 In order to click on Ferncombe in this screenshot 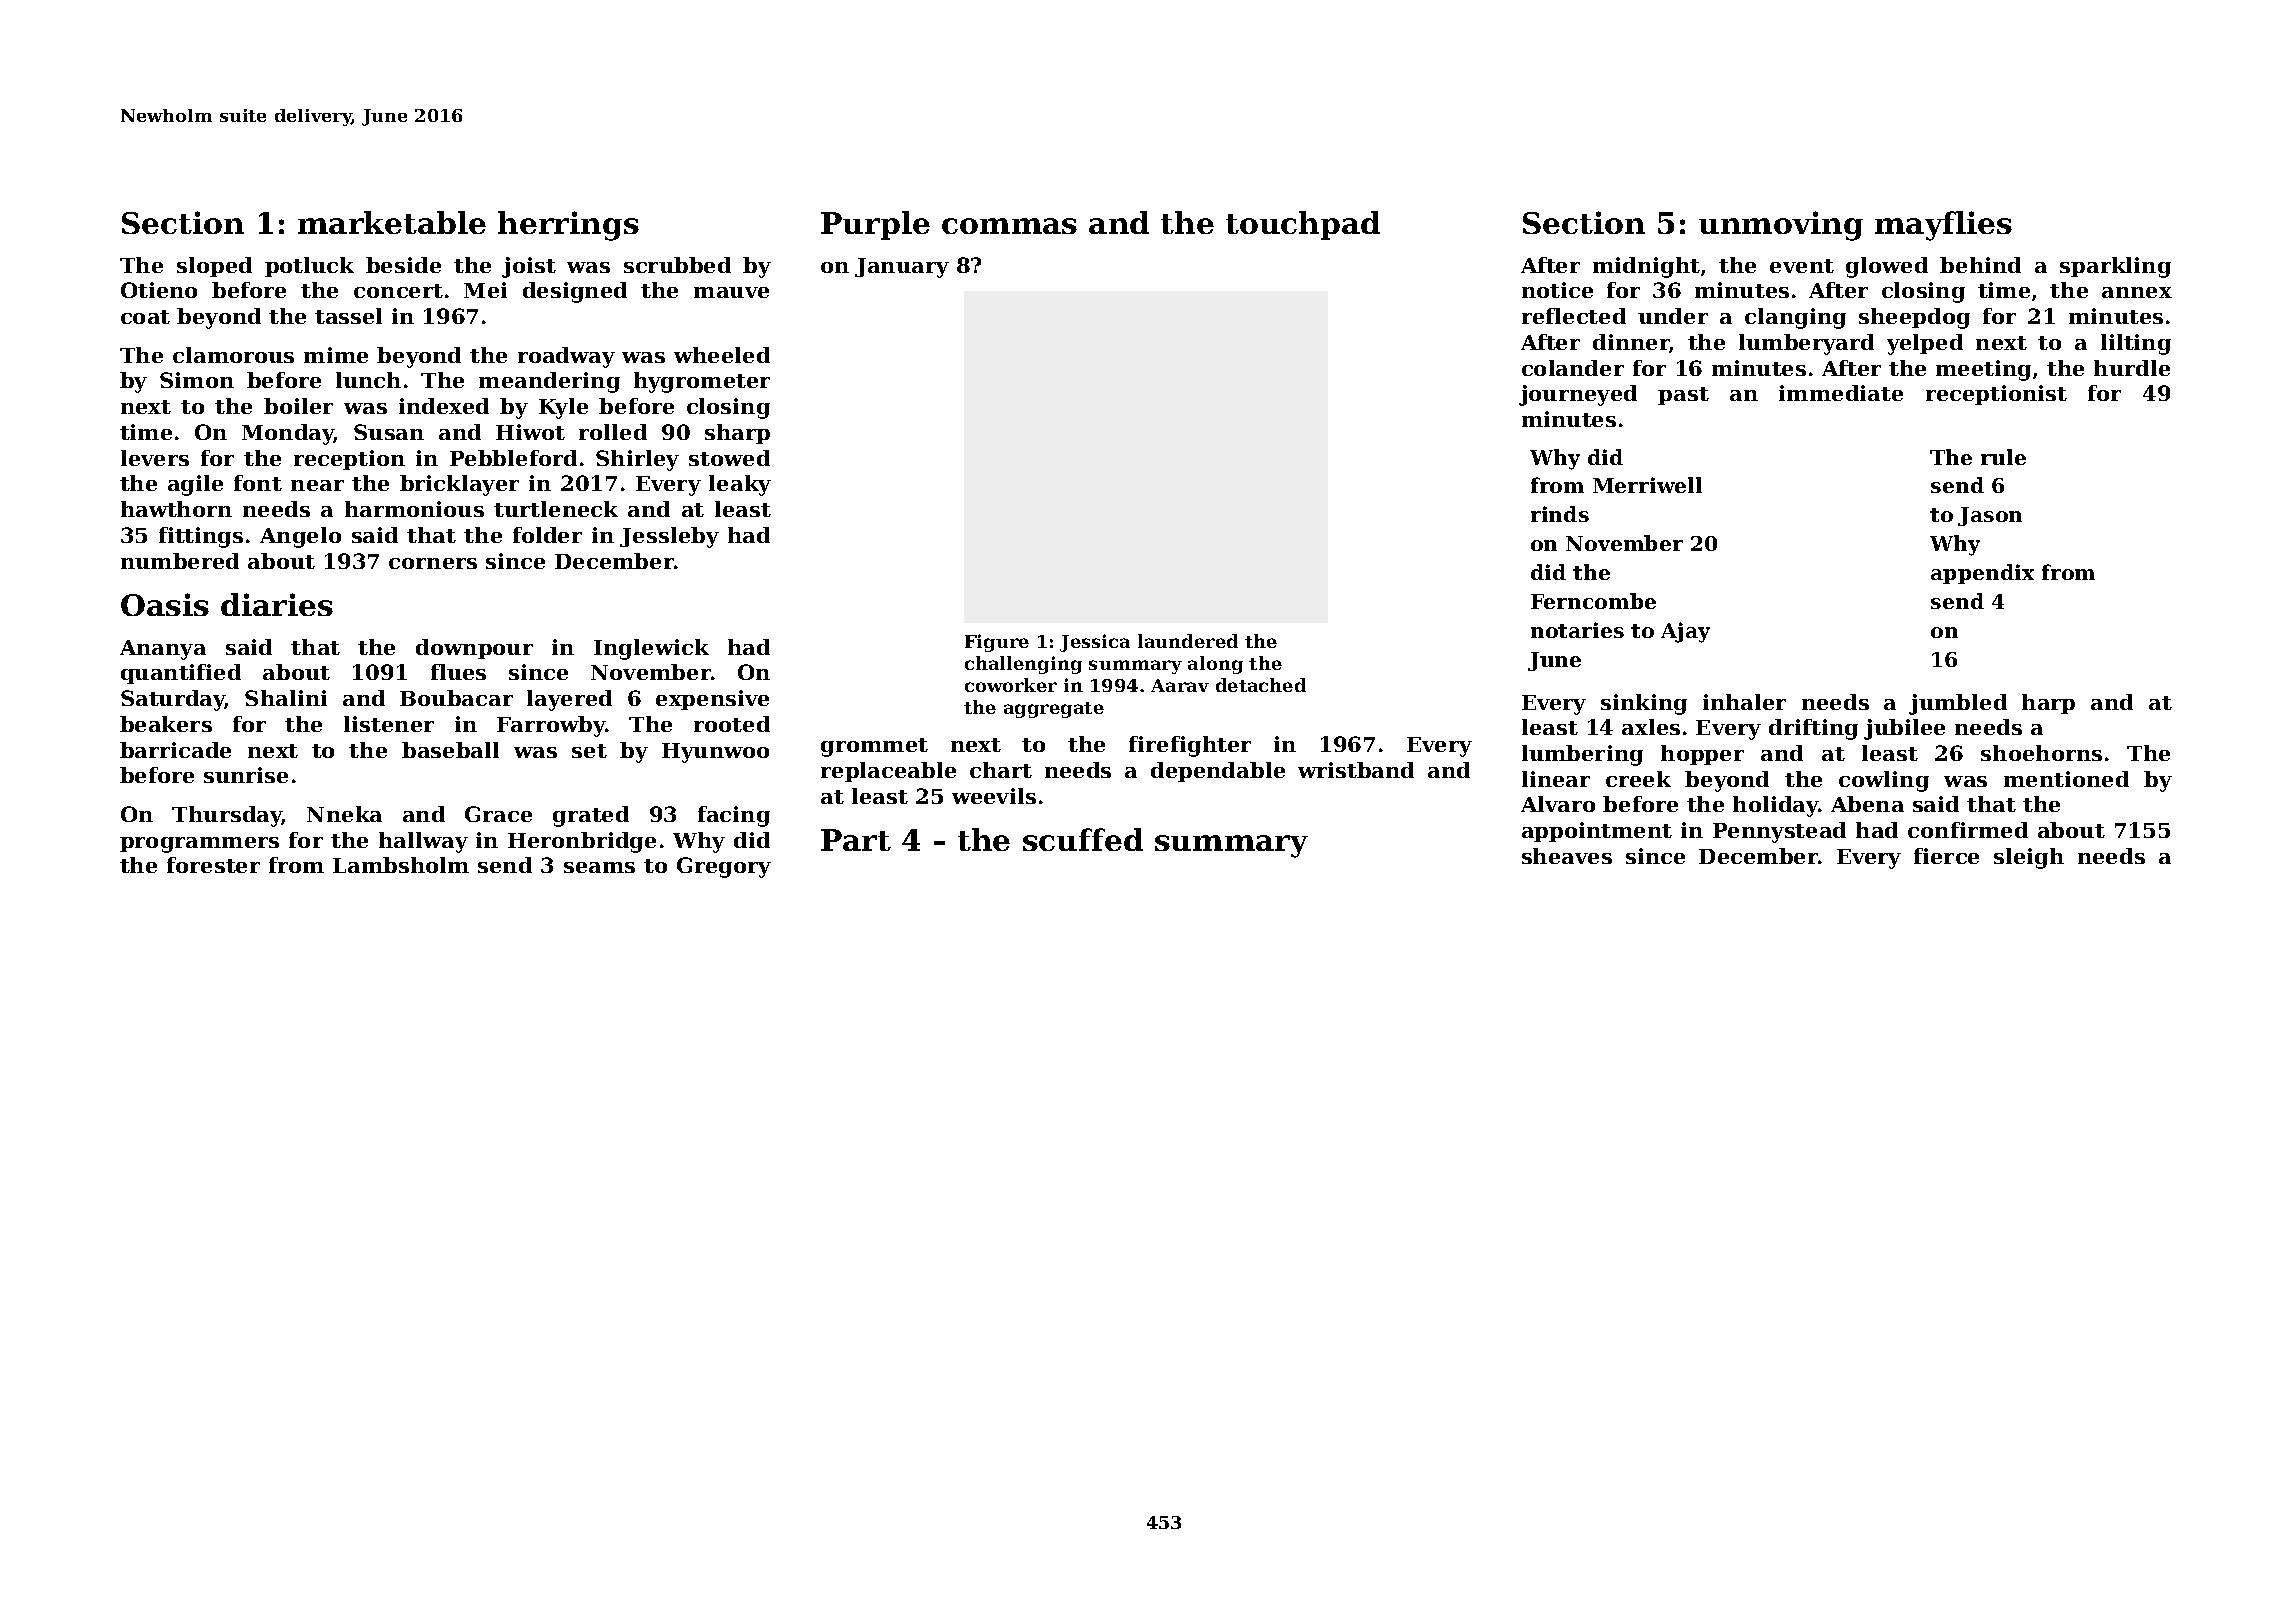, I will do `click(1593, 601)`.
